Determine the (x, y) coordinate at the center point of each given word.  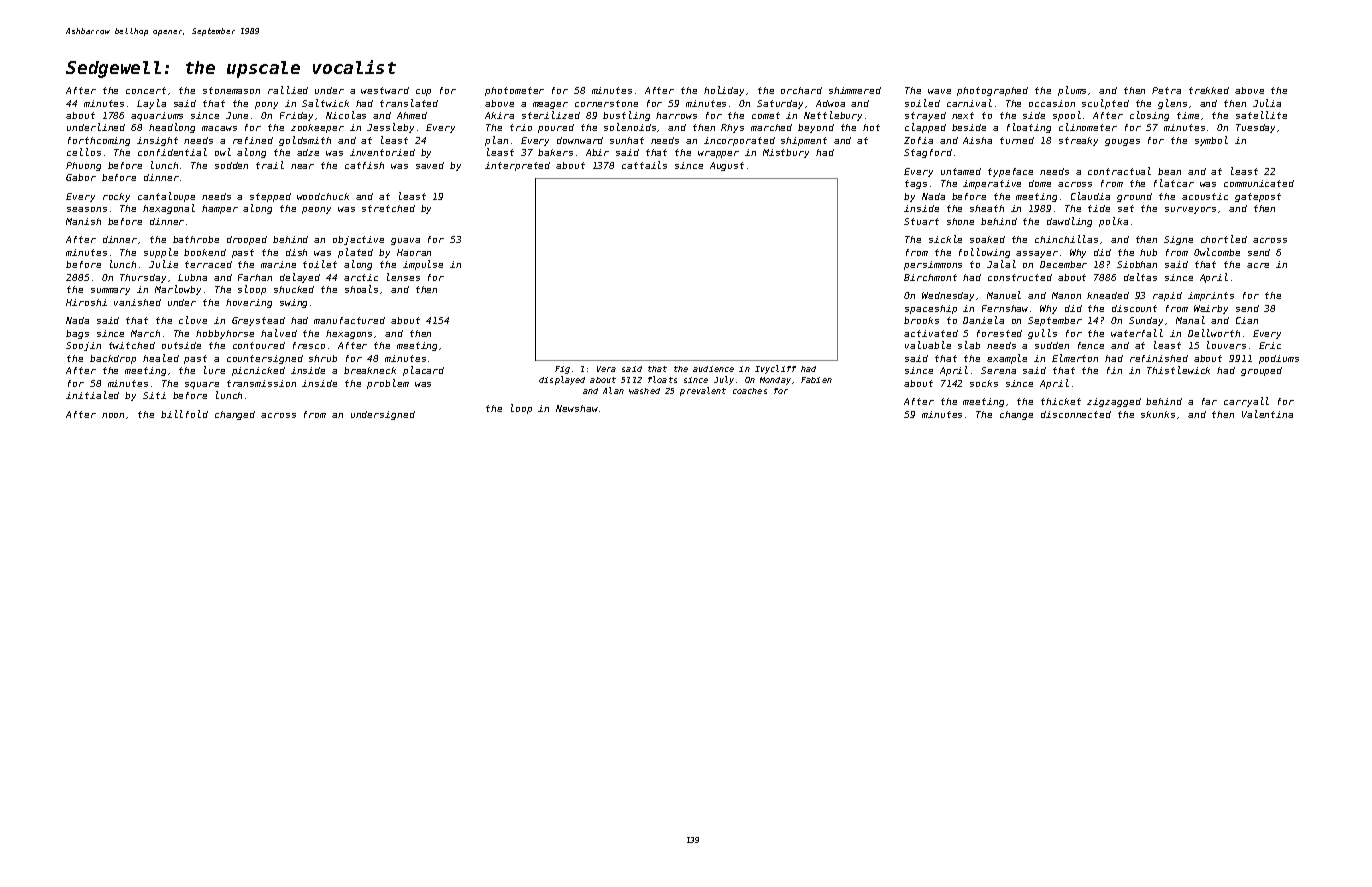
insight (157, 141)
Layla (151, 104)
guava (405, 241)
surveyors (1190, 210)
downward (580, 140)
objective (358, 240)
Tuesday (1255, 128)
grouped (1261, 371)
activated (931, 333)
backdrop (113, 359)
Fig (562, 370)
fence (1091, 345)
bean (1169, 171)
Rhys (732, 128)
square (202, 385)
